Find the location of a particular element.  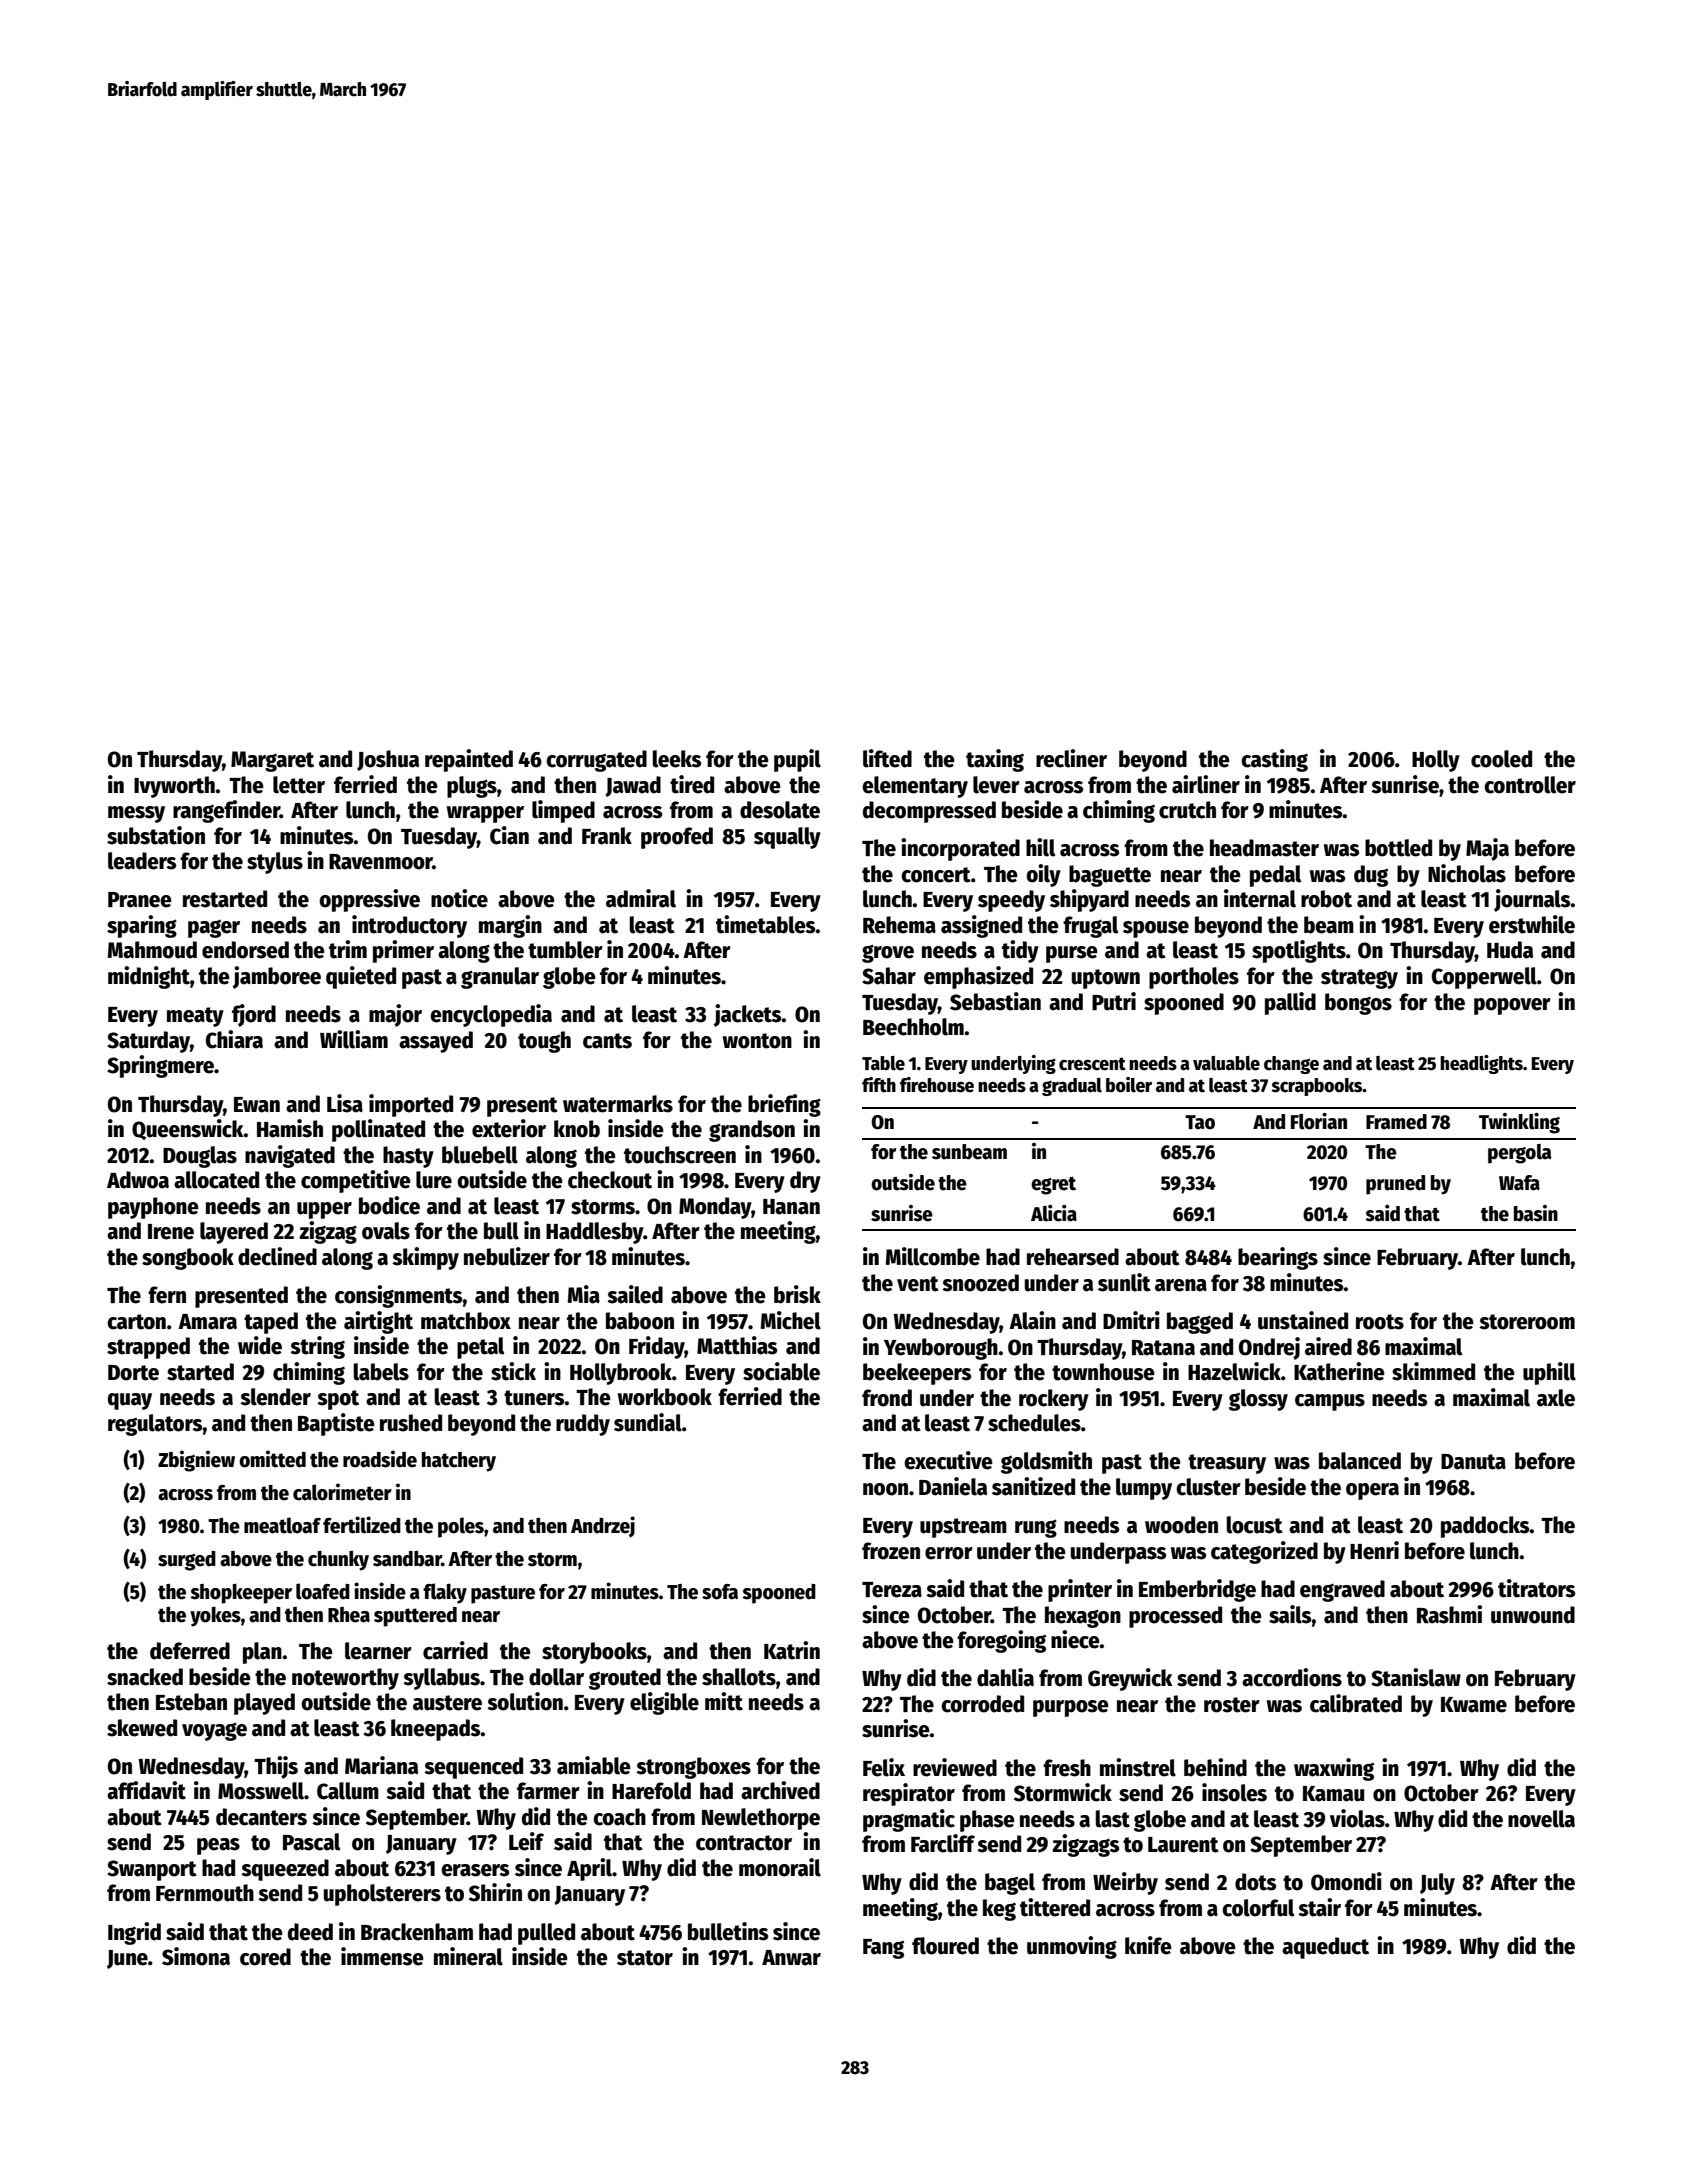

Tao is located at coordinates (1200, 1122).
